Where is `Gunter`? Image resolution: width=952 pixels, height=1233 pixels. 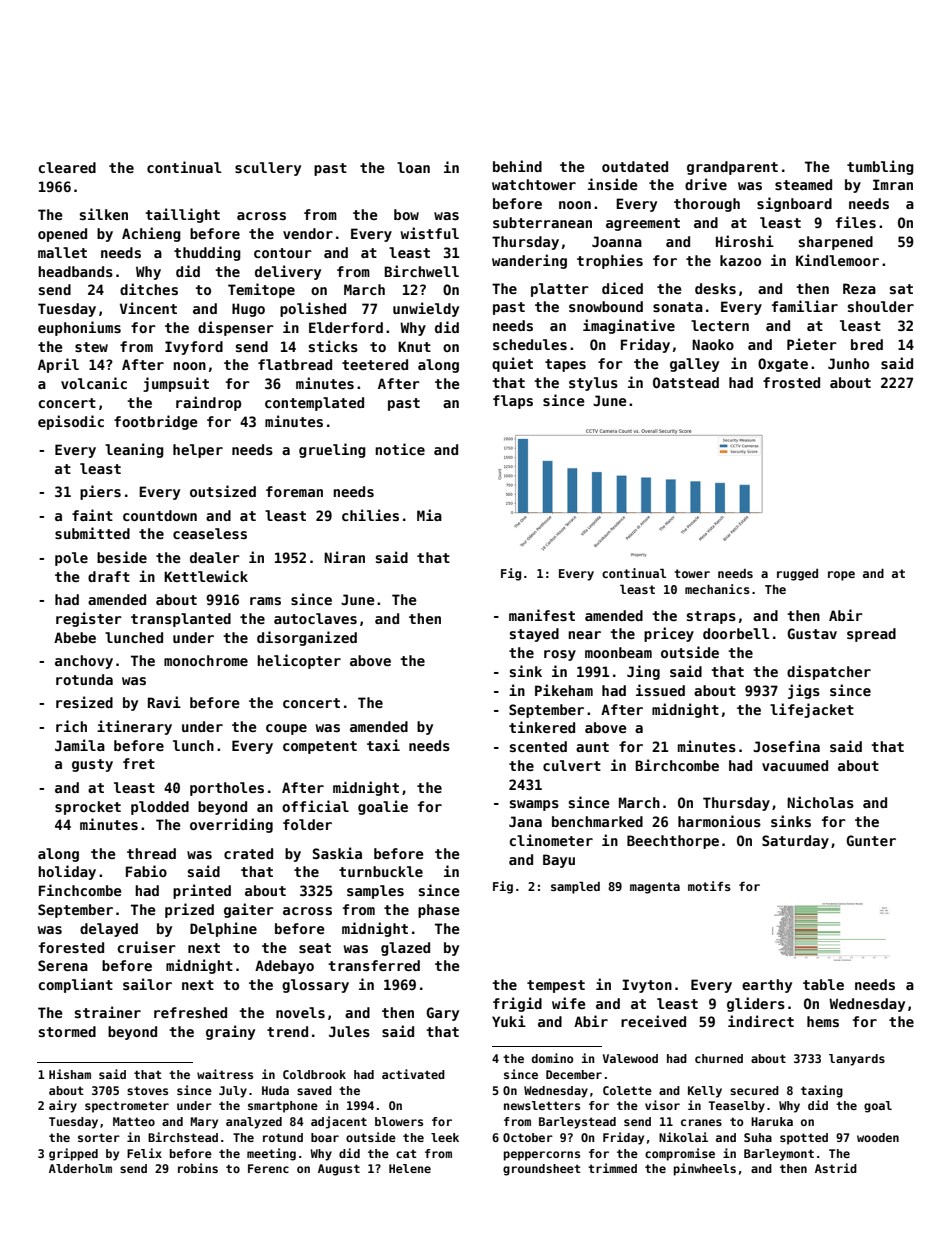
Gunter is located at coordinates (871, 840).
